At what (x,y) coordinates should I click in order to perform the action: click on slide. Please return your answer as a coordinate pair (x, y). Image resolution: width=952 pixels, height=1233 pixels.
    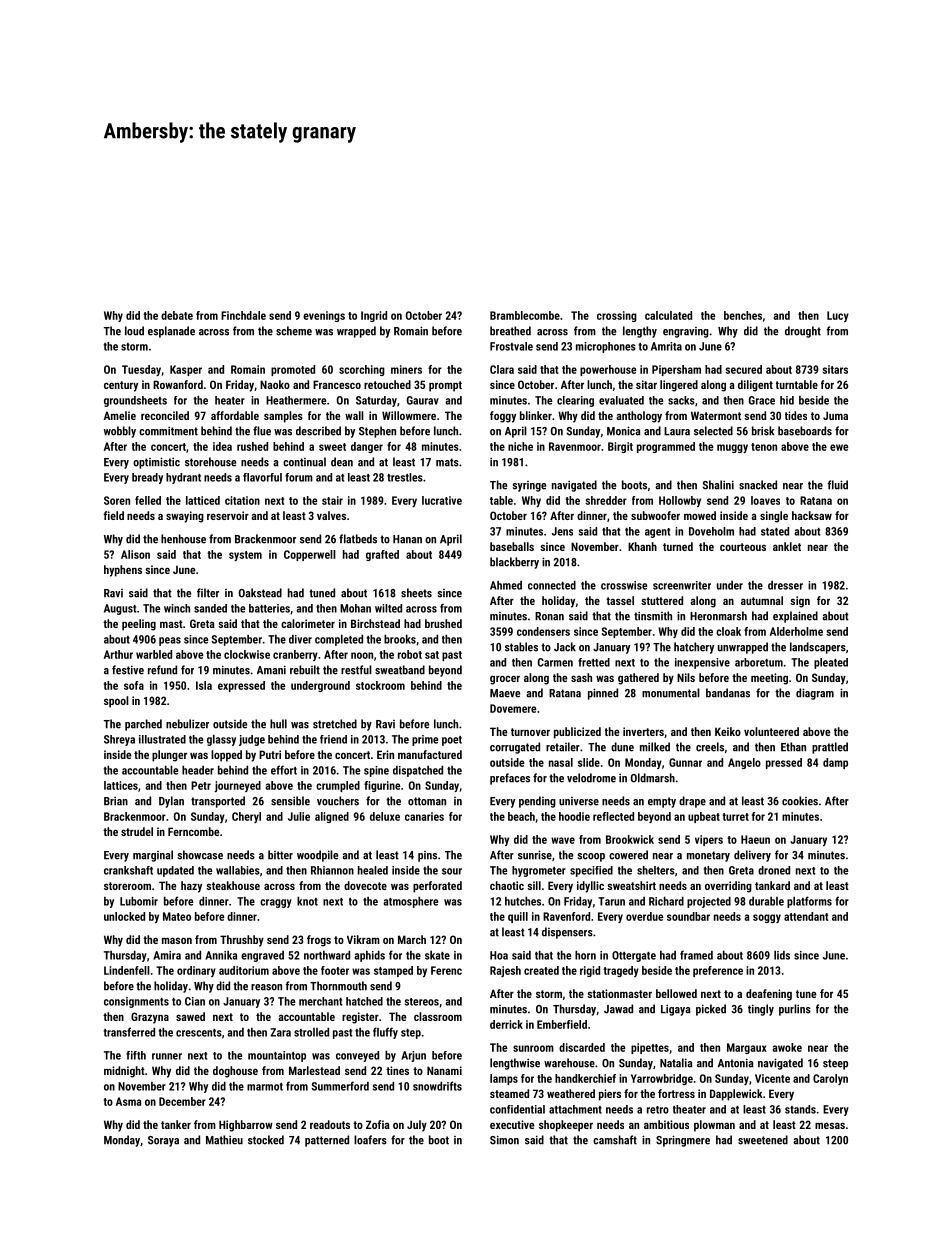
    Looking at the image, I should click on (589, 762).
